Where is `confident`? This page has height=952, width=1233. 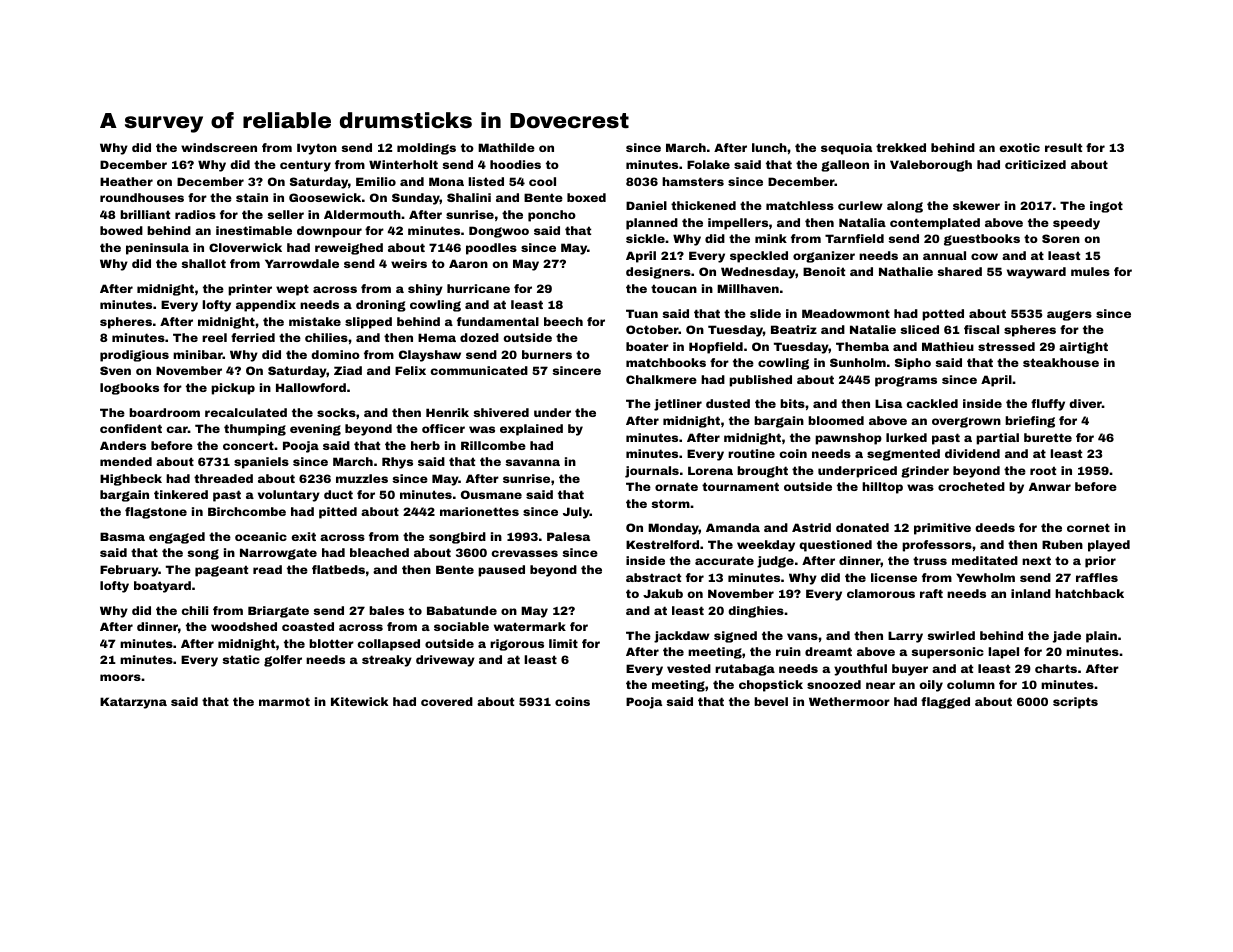
confident is located at coordinates (131, 428).
